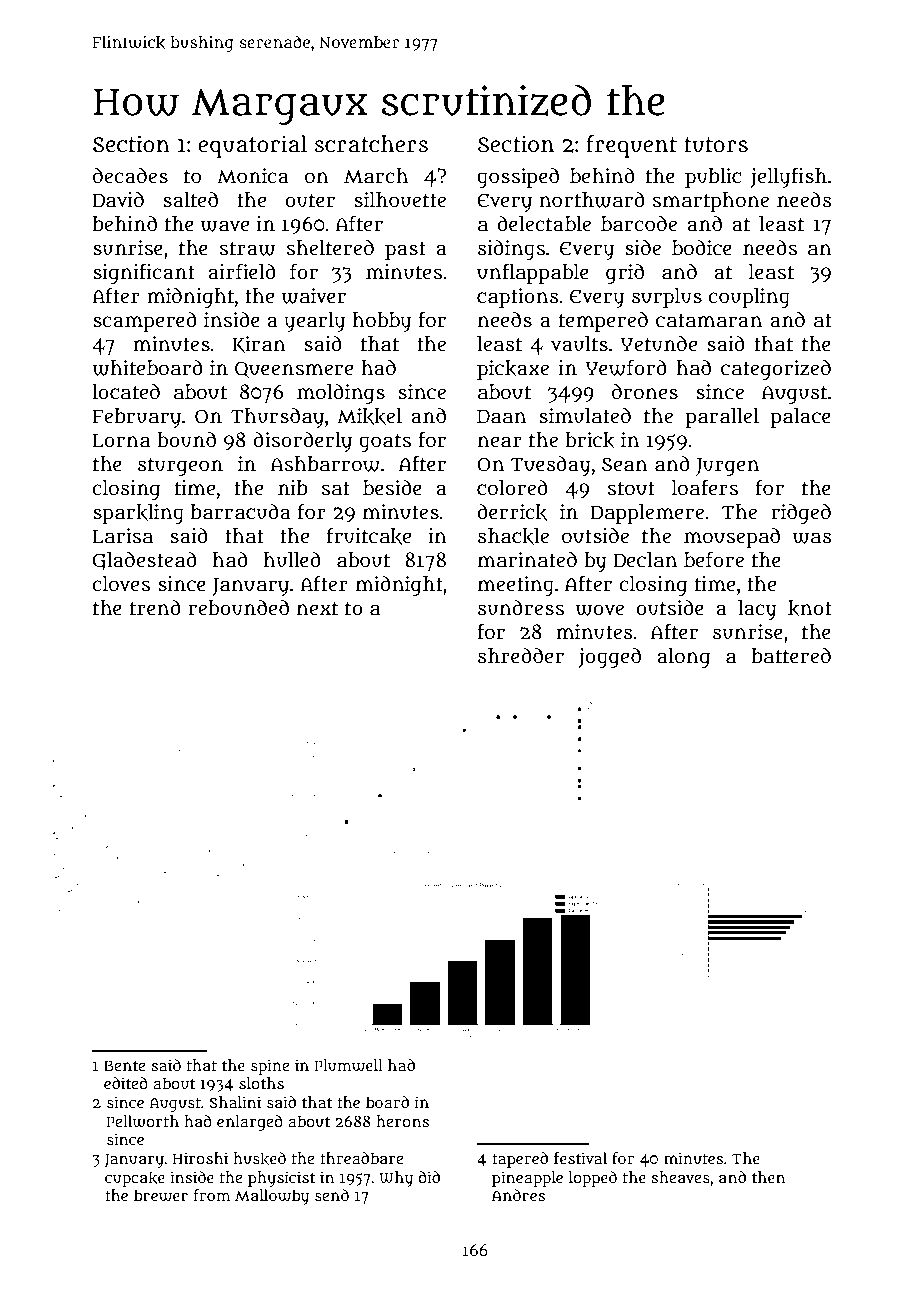 This document has width=924, height=1311. Describe the element at coordinates (518, 1195) in the document. I see `Andres` at that location.
